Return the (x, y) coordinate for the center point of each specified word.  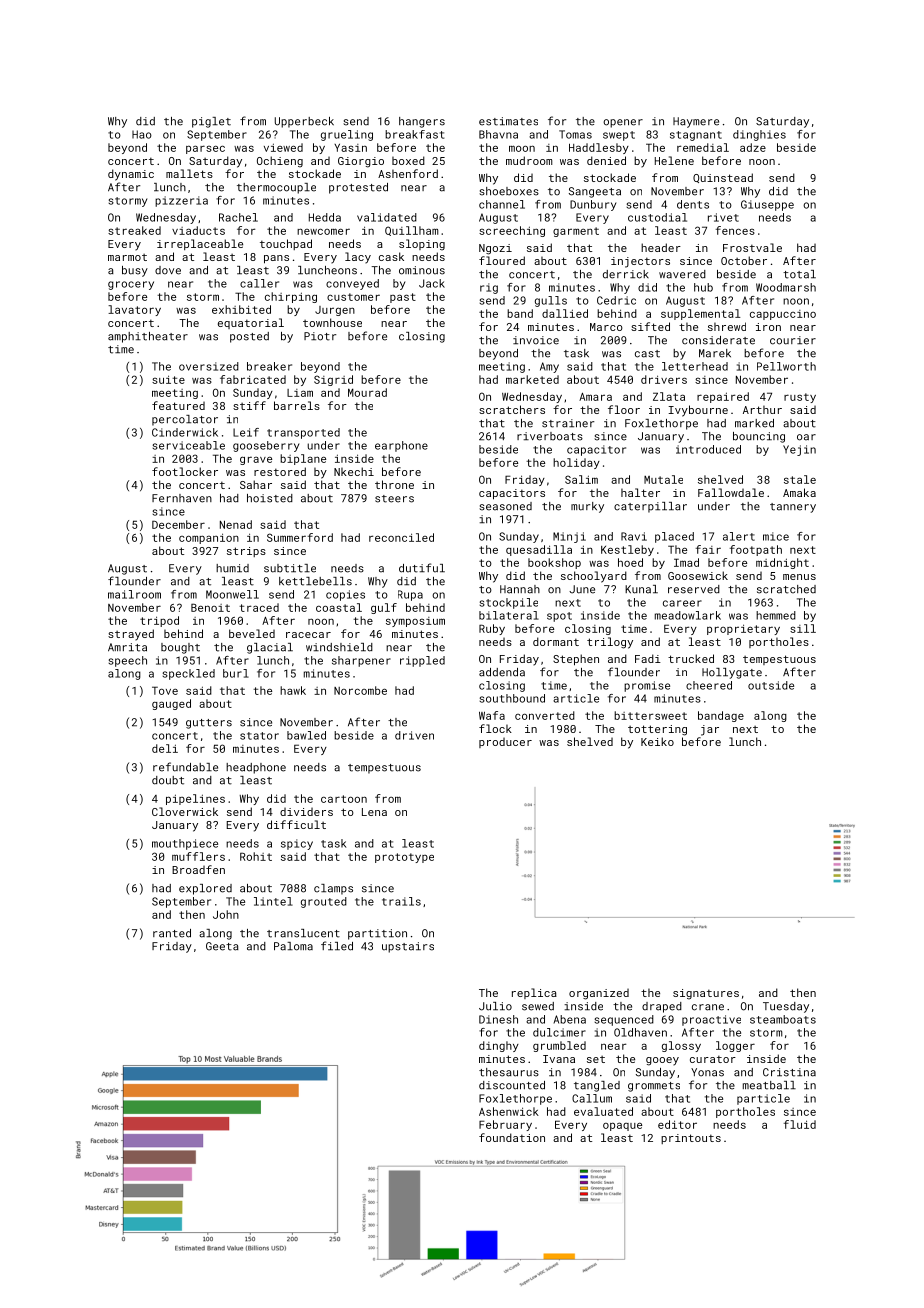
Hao (142, 134)
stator (259, 736)
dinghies (759, 135)
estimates (508, 121)
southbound (512, 698)
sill (803, 628)
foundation (512, 1137)
